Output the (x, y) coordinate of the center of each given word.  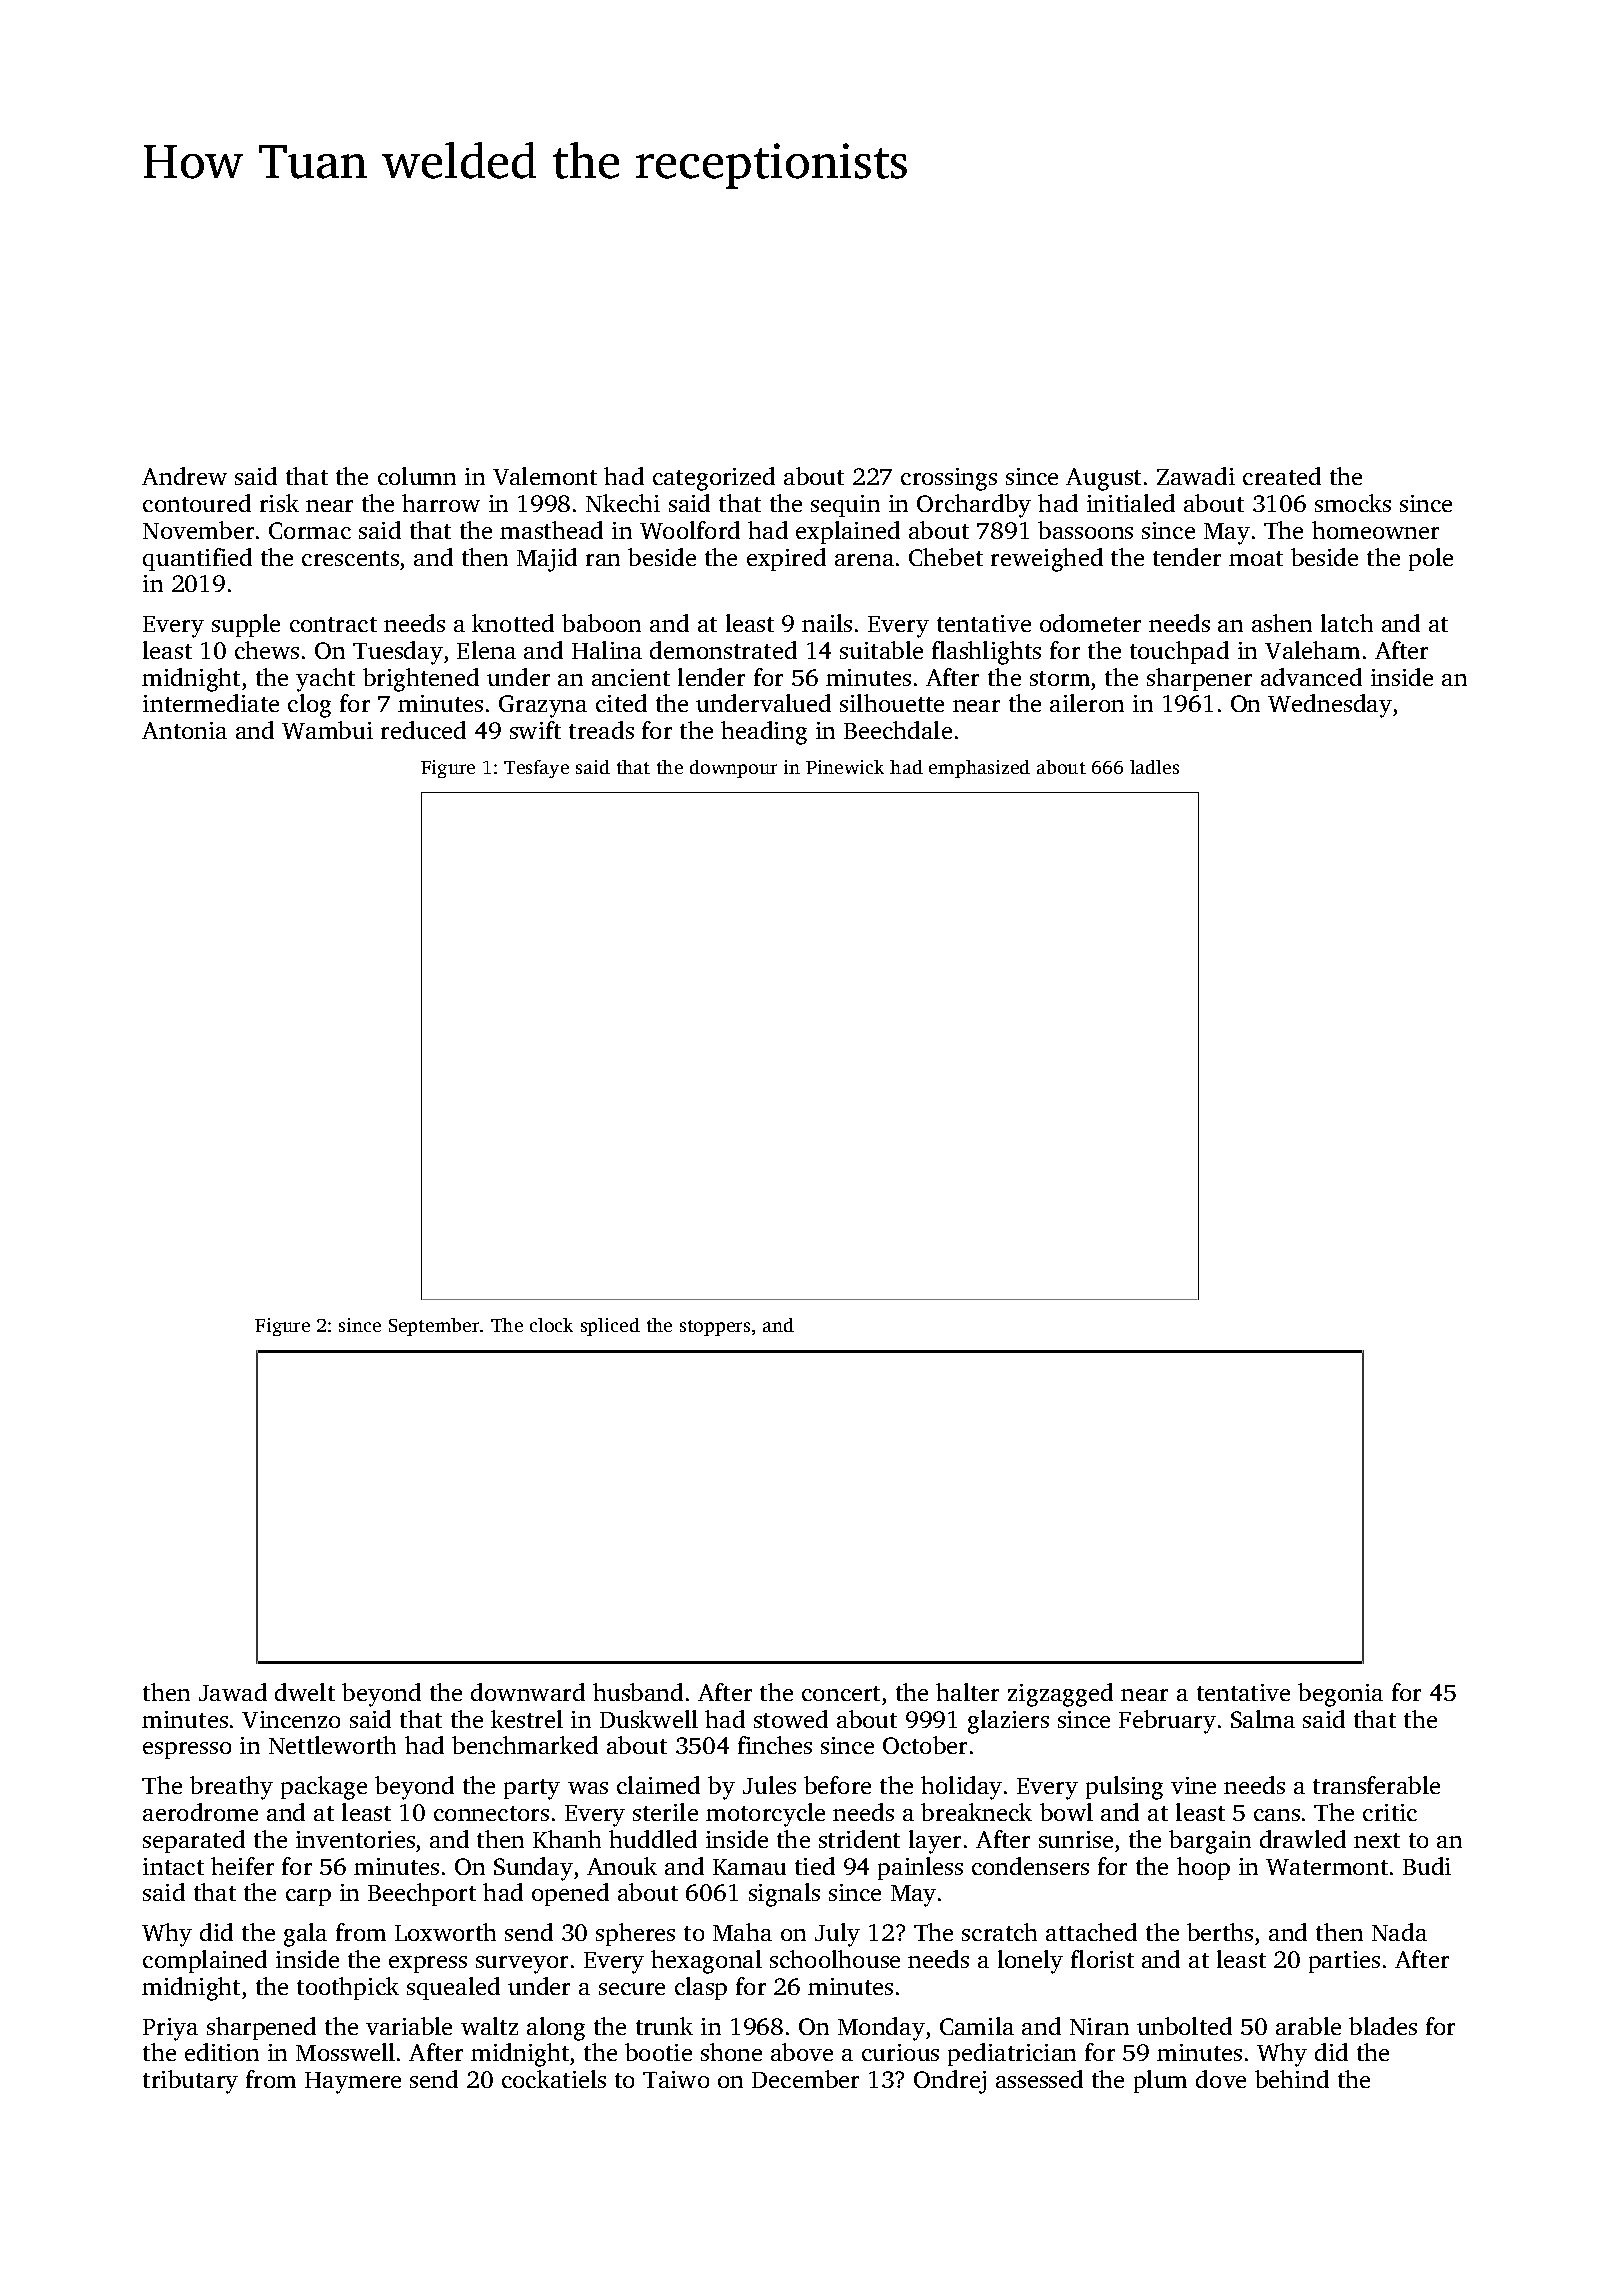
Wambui (327, 730)
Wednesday (1330, 706)
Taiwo (676, 2079)
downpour (733, 769)
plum (1160, 2081)
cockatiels (554, 2079)
